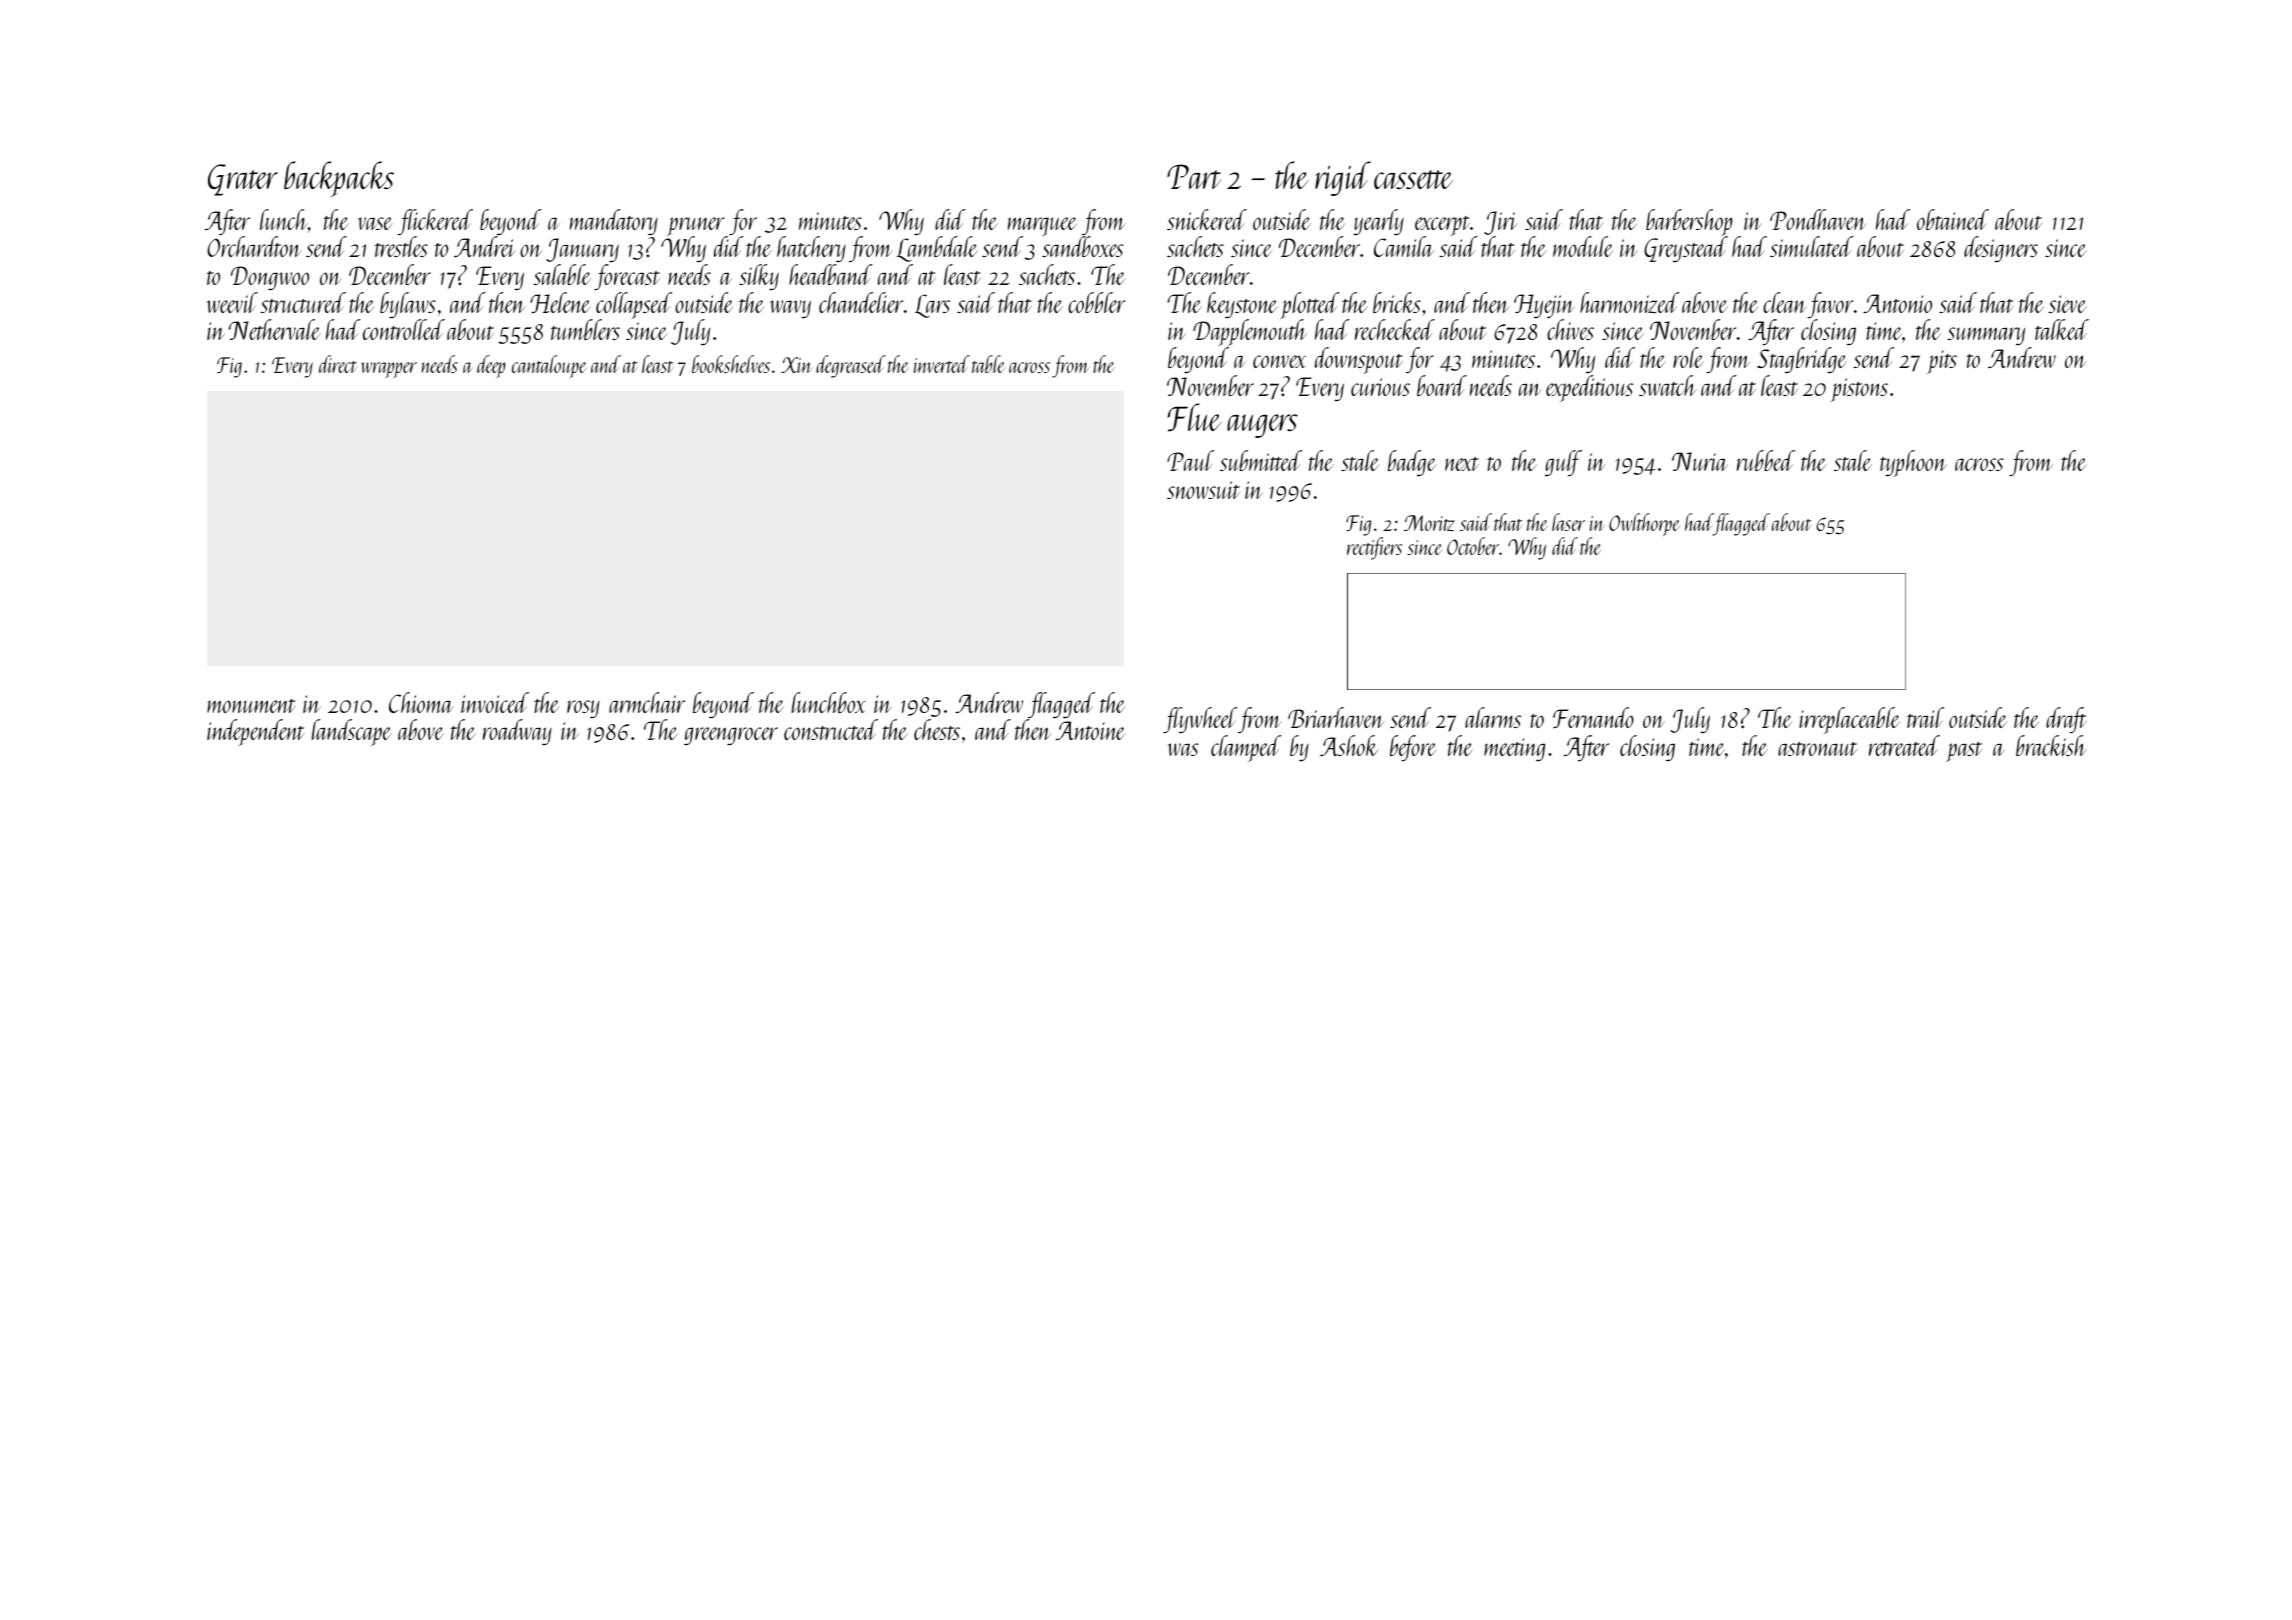 The width and height of the screenshot is (2292, 1620). Describe the element at coordinates (1194, 176) in the screenshot. I see `Part` at that location.
